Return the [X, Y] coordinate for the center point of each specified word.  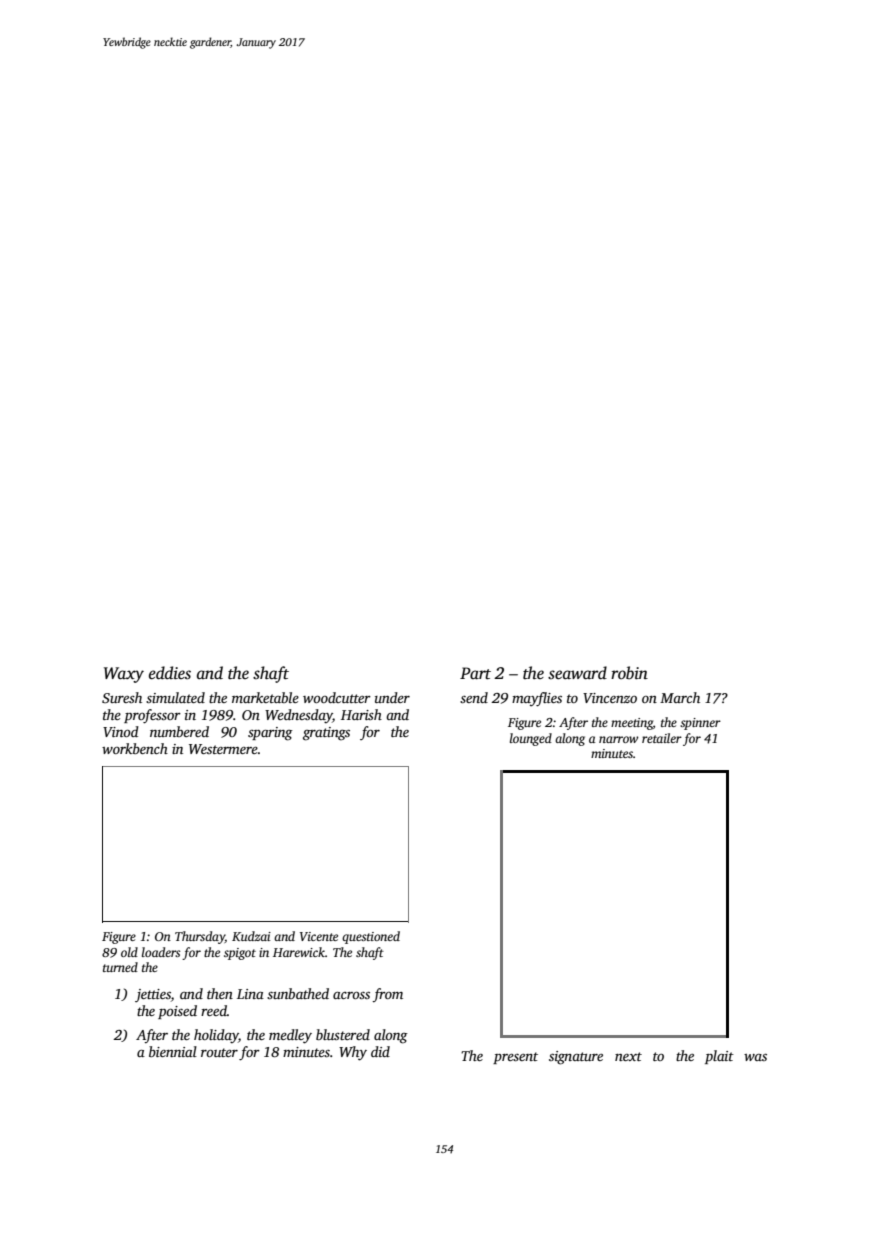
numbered [179, 731]
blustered [343, 1034]
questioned [371, 937]
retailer [662, 738]
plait [719, 1057]
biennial [173, 1051]
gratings [326, 734]
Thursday [200, 937]
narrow [619, 739]
